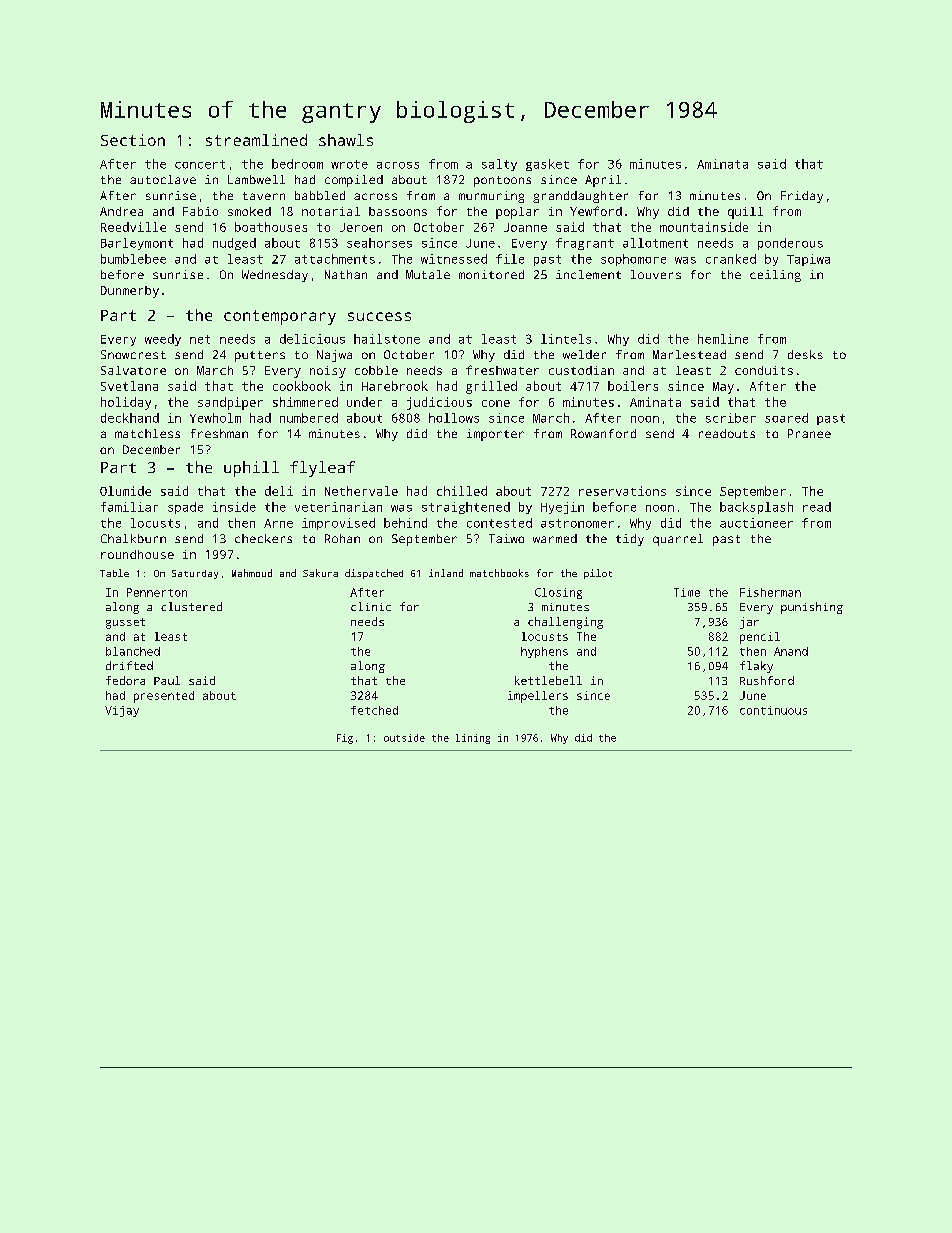 The width and height of the document is (952, 1233). What do you see at coordinates (251, 469) in the document?
I see `uphill` at bounding box center [251, 469].
